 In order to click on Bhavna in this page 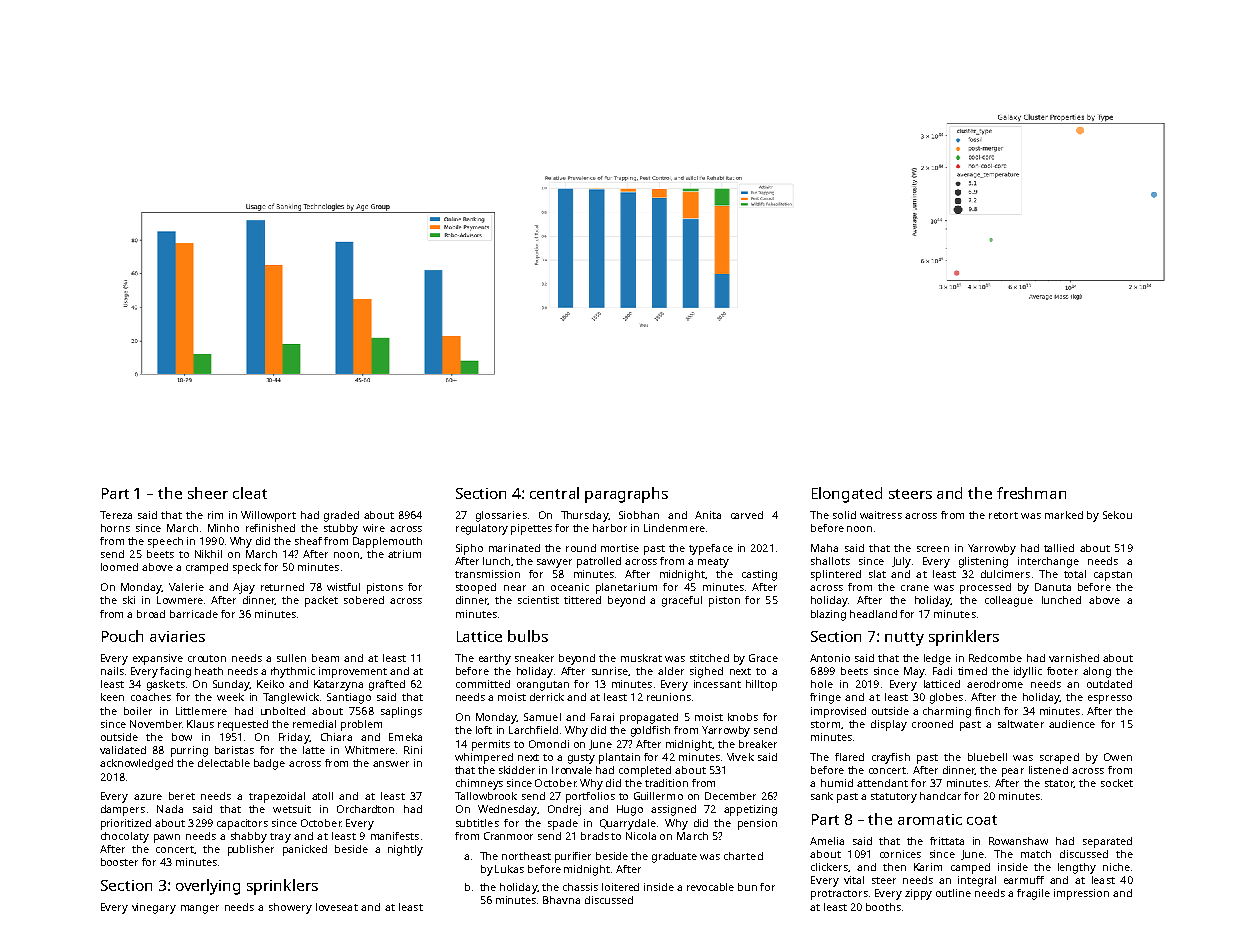, I will do `click(561, 900)`.
